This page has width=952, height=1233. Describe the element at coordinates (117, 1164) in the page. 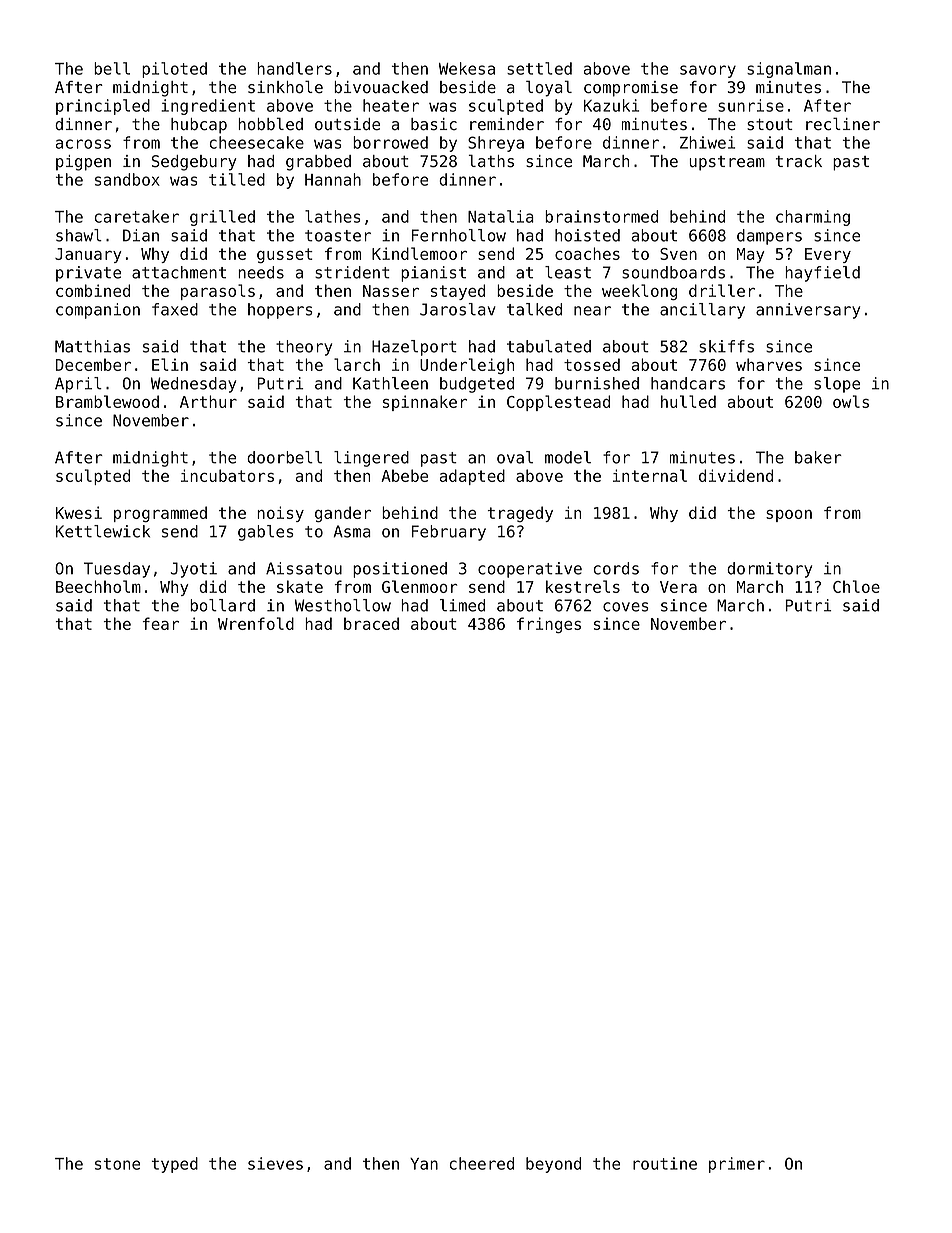

I see `stone` at that location.
